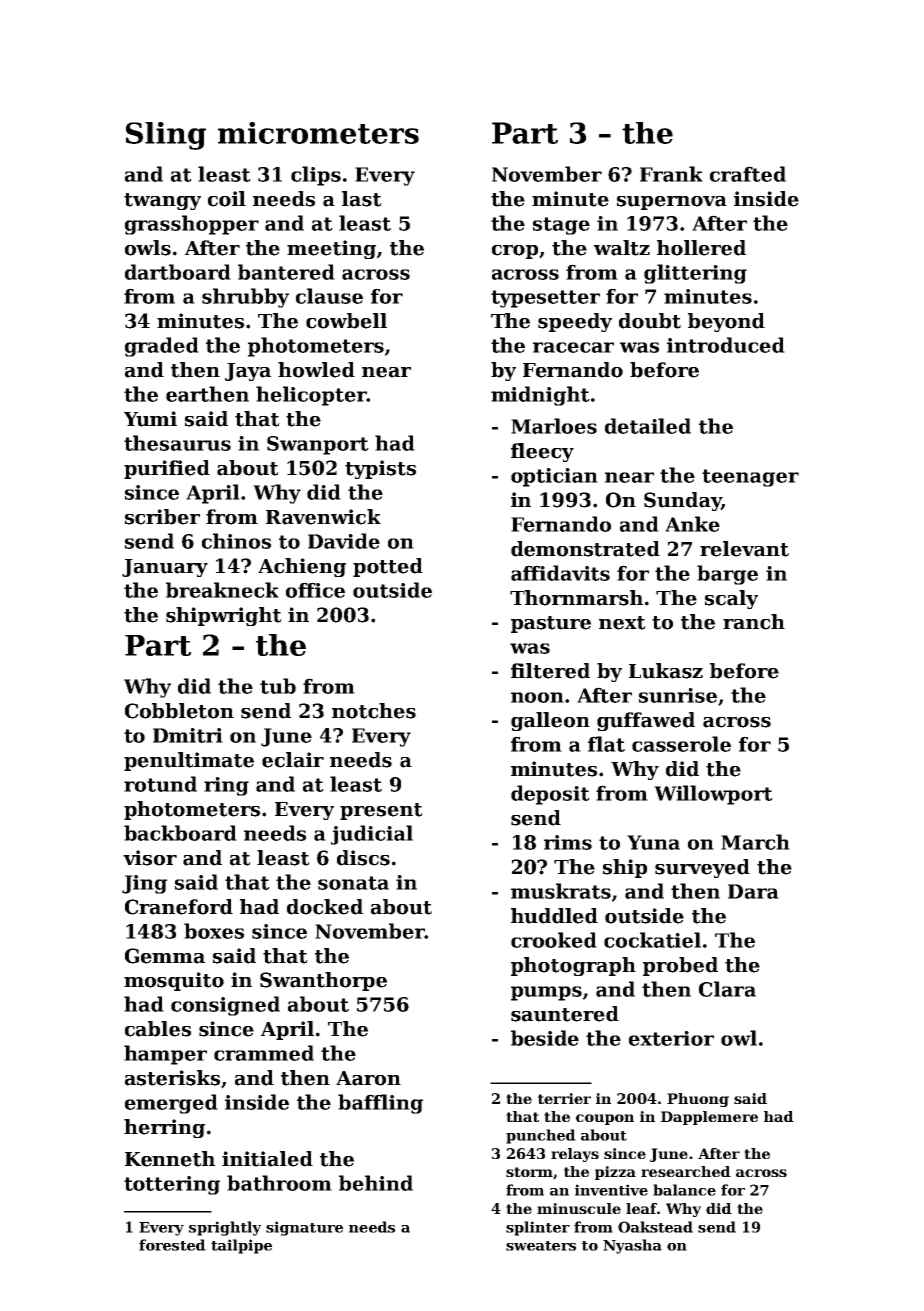 The width and height of the image is (924, 1311). I want to click on potted, so click(388, 567).
